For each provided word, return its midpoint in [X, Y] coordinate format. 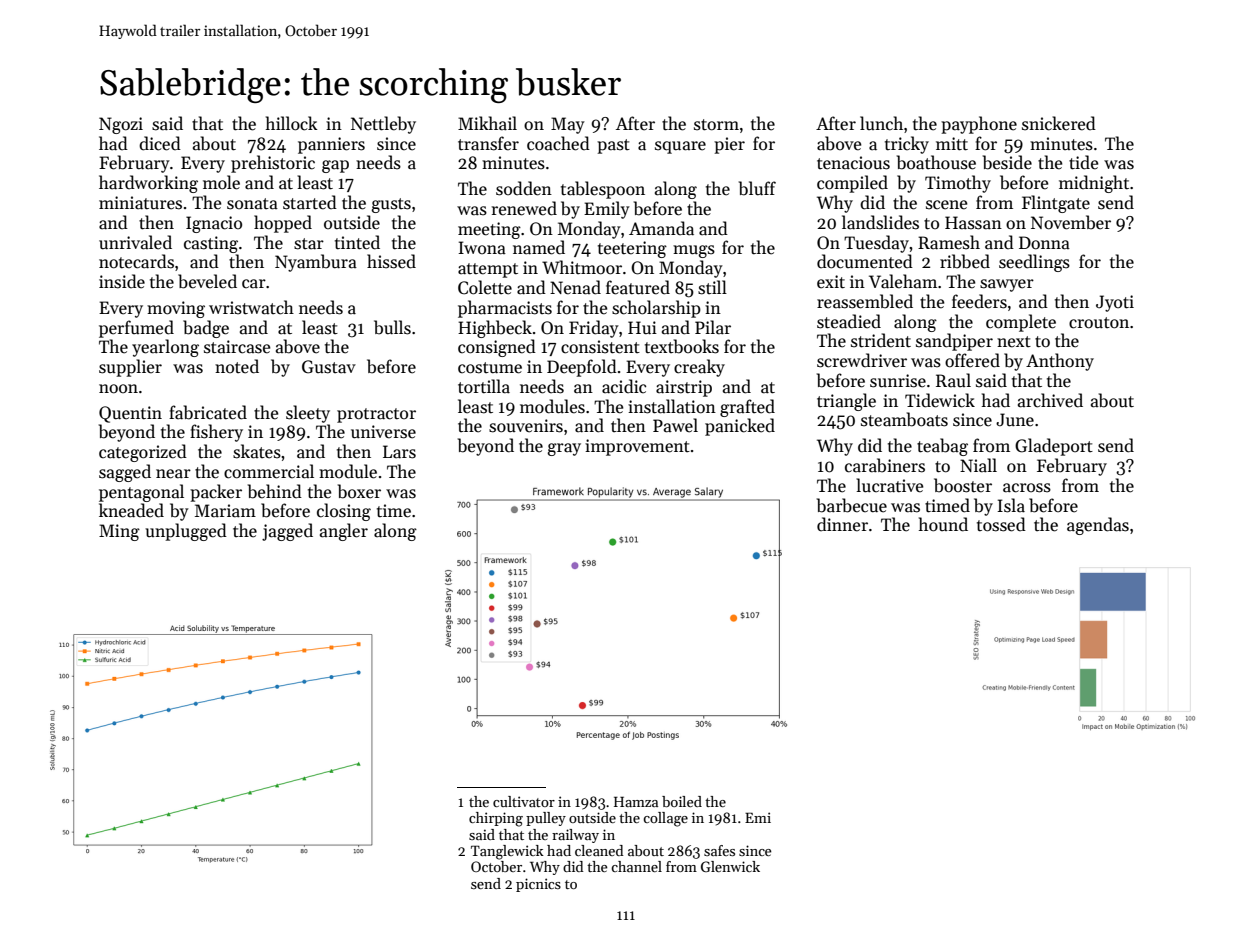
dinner [842, 524]
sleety [308, 414]
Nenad [575, 287]
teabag [942, 447]
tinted [357, 242]
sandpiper [954, 342]
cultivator [524, 801]
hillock [292, 123]
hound [943, 524]
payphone [979, 125]
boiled [682, 801]
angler [344, 532]
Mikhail [487, 123]
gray [564, 449]
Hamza [636, 801]
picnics [538, 885]
